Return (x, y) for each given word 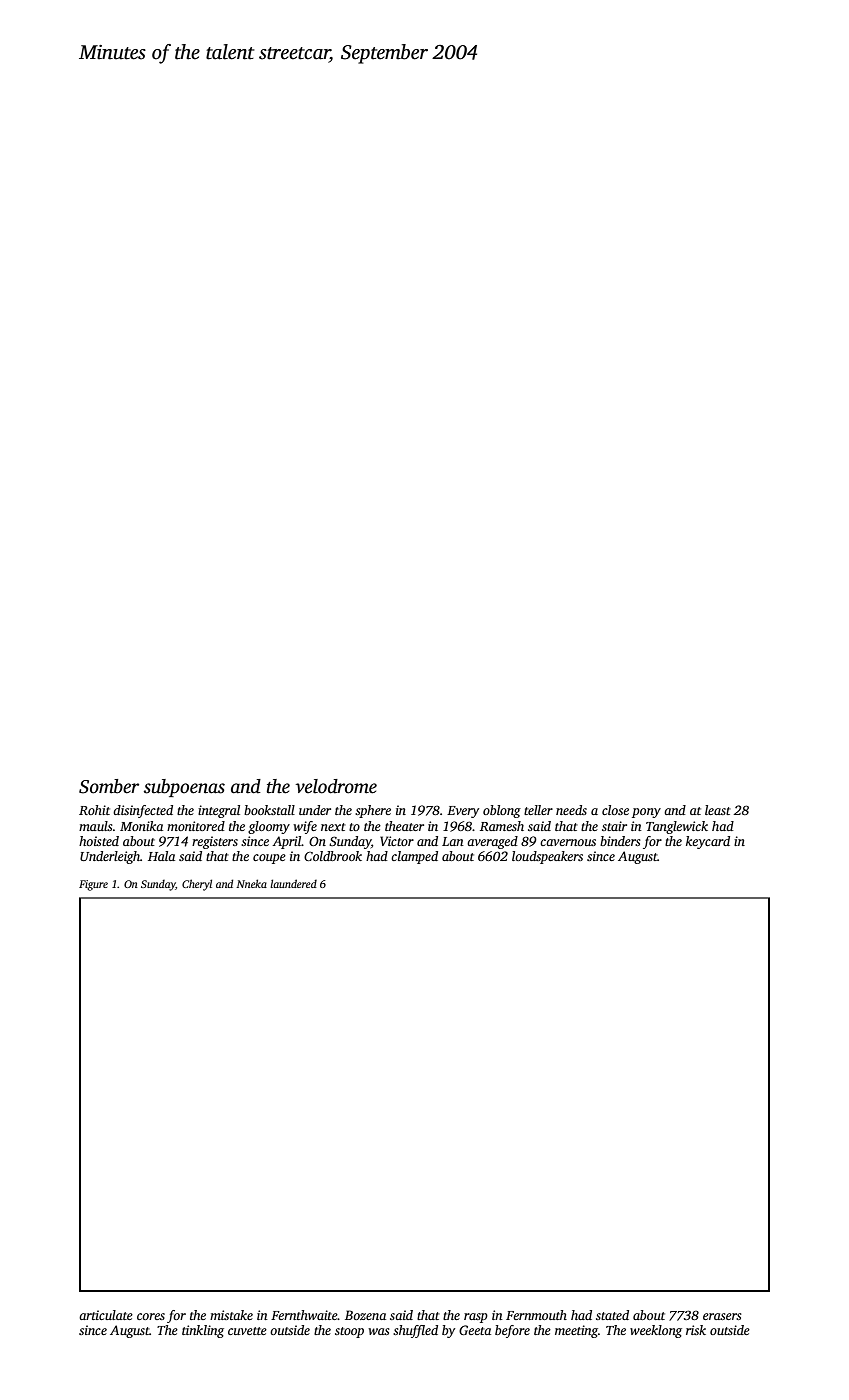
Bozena (365, 1315)
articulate (106, 1315)
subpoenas (184, 788)
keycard (708, 842)
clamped (414, 857)
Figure (93, 885)
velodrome (336, 786)
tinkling (203, 1331)
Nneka (251, 883)
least (718, 810)
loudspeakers (547, 857)
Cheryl (197, 885)
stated (612, 1315)
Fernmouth (536, 1315)
